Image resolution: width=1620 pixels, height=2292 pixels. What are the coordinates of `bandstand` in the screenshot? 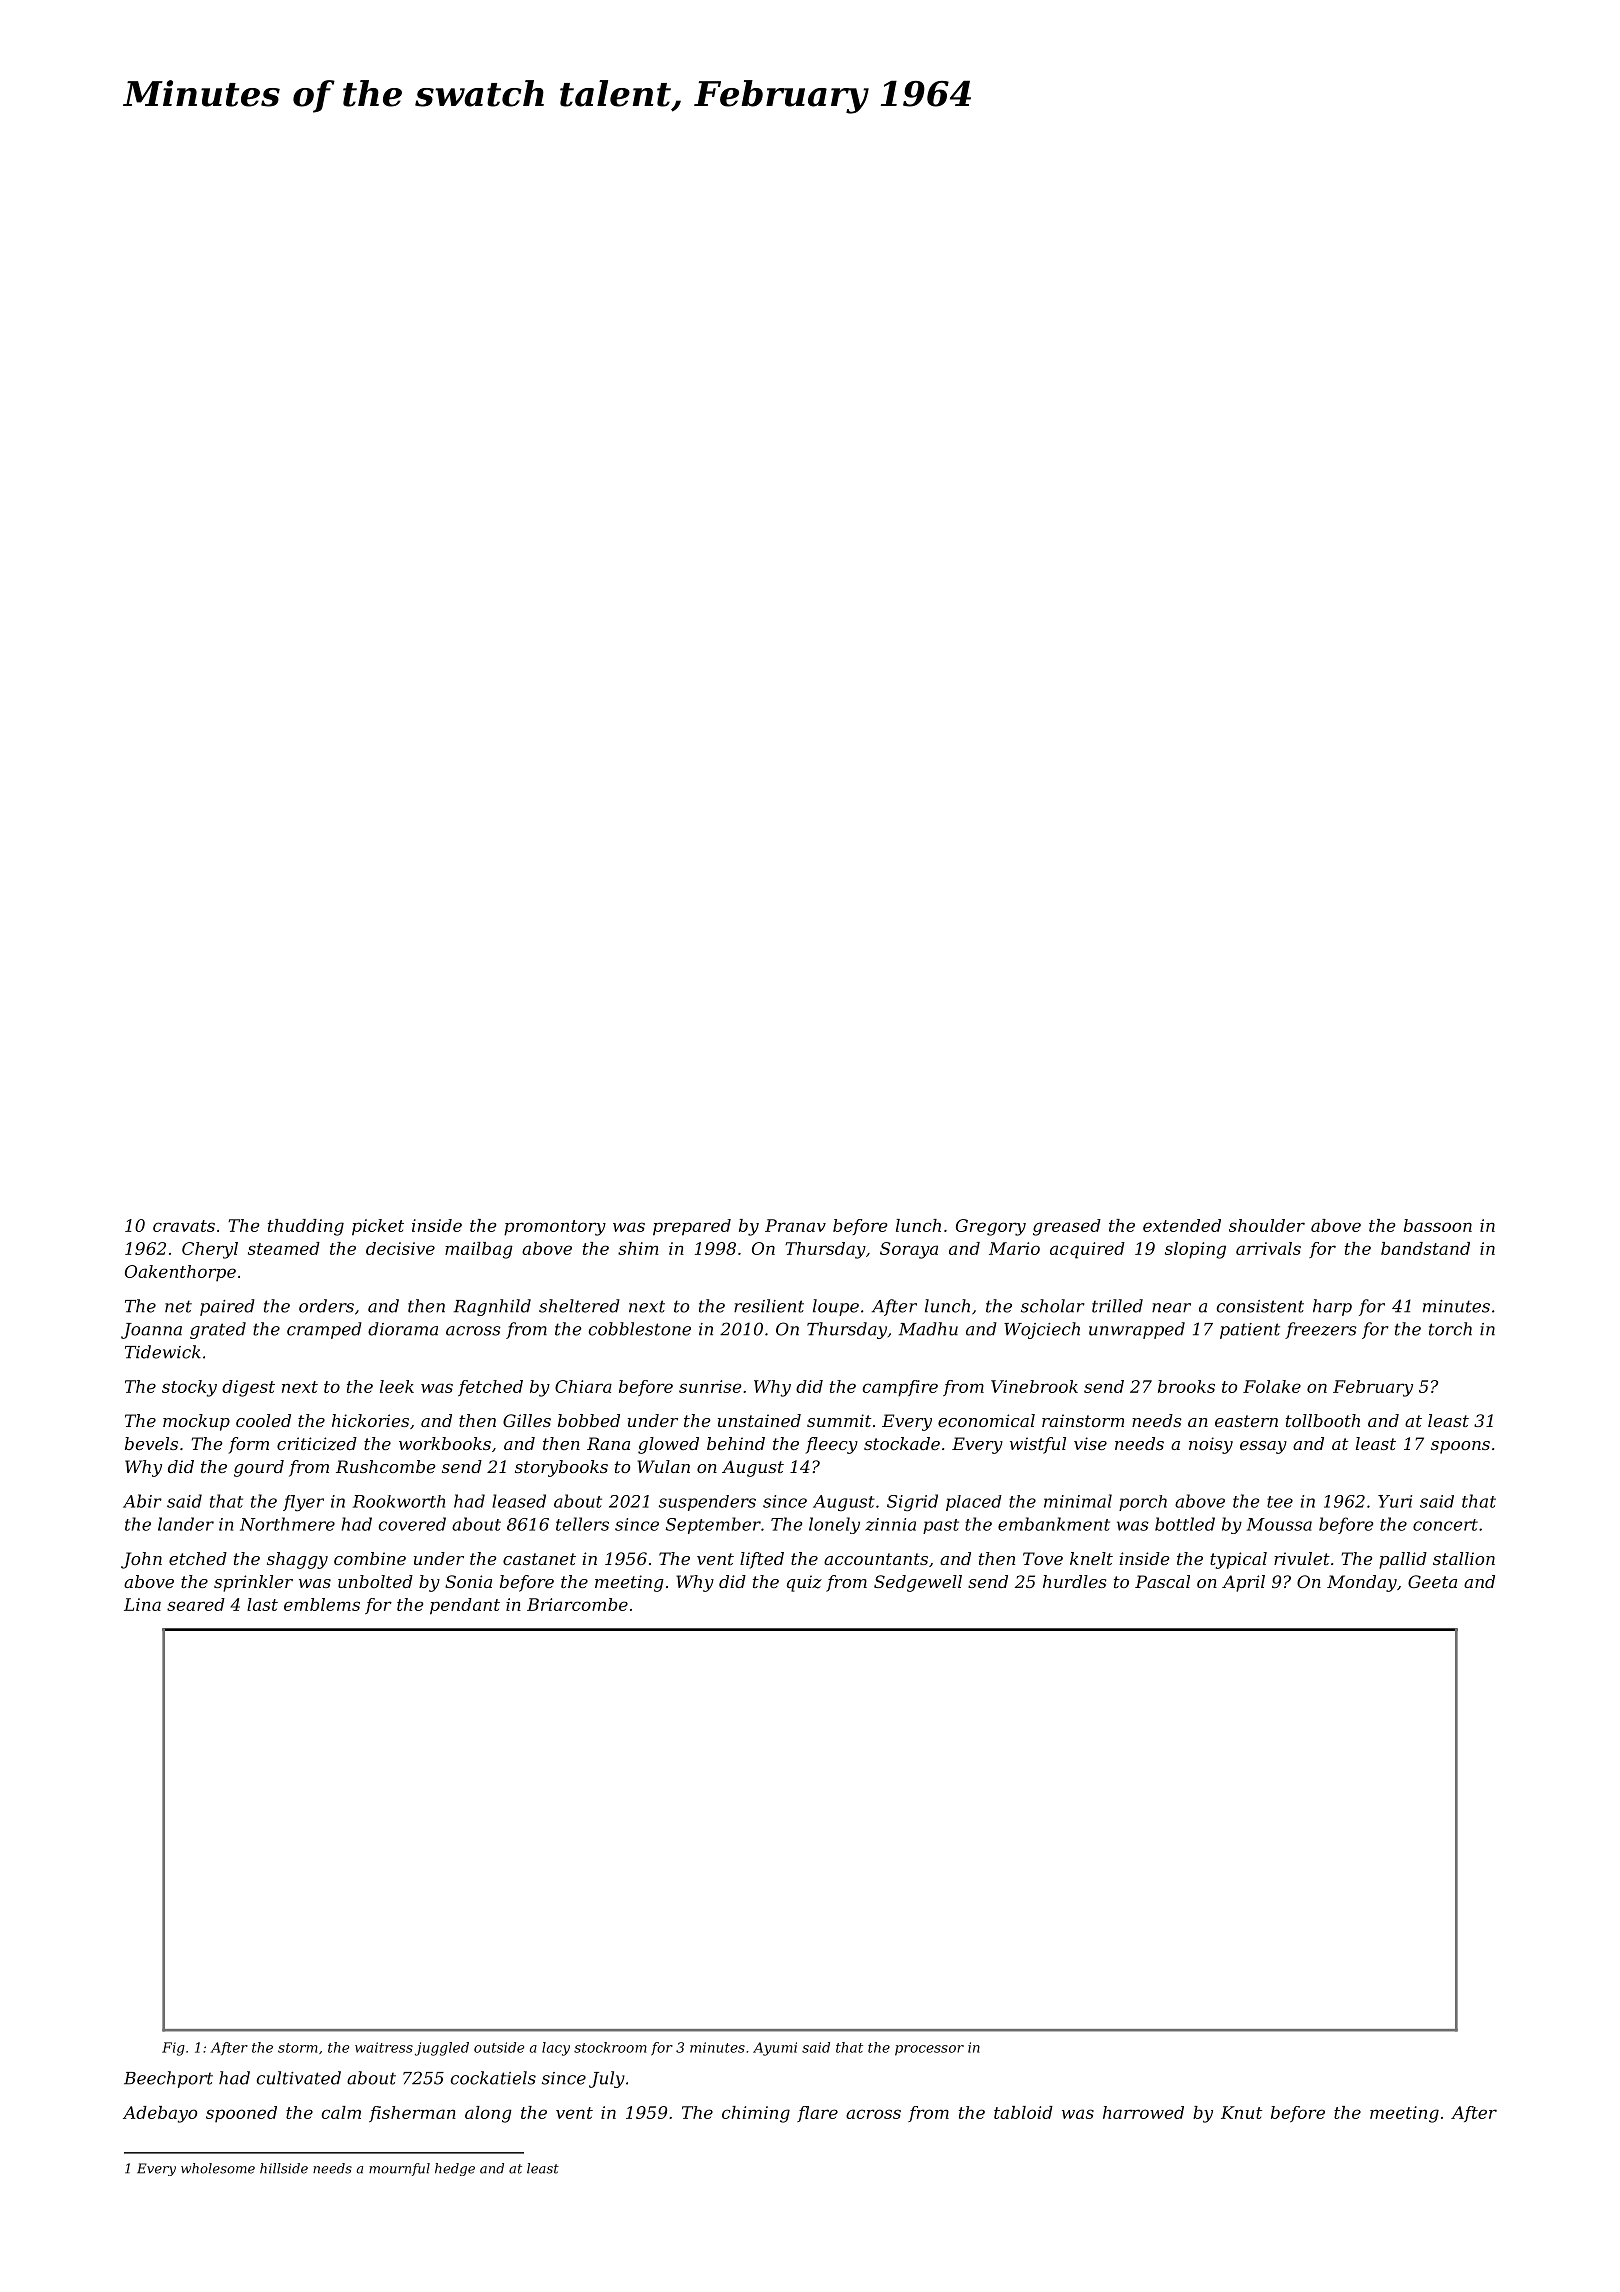 It's located at (1425, 1248).
